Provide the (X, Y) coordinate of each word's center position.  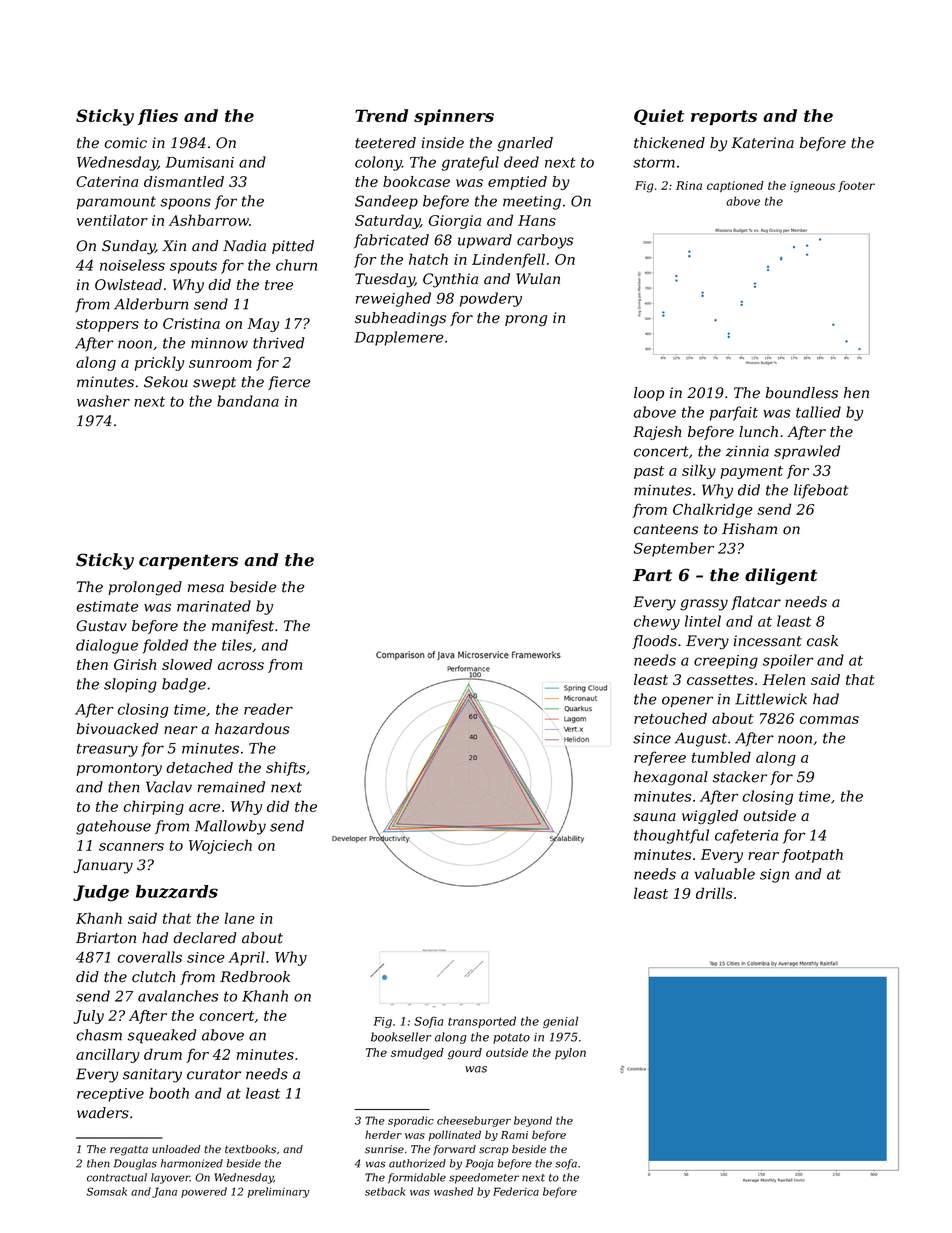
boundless (802, 393)
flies (158, 117)
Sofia (429, 1022)
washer (103, 401)
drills (714, 893)
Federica (516, 1191)
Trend (381, 115)
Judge (101, 893)
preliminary (278, 1192)
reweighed (393, 299)
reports (724, 118)
